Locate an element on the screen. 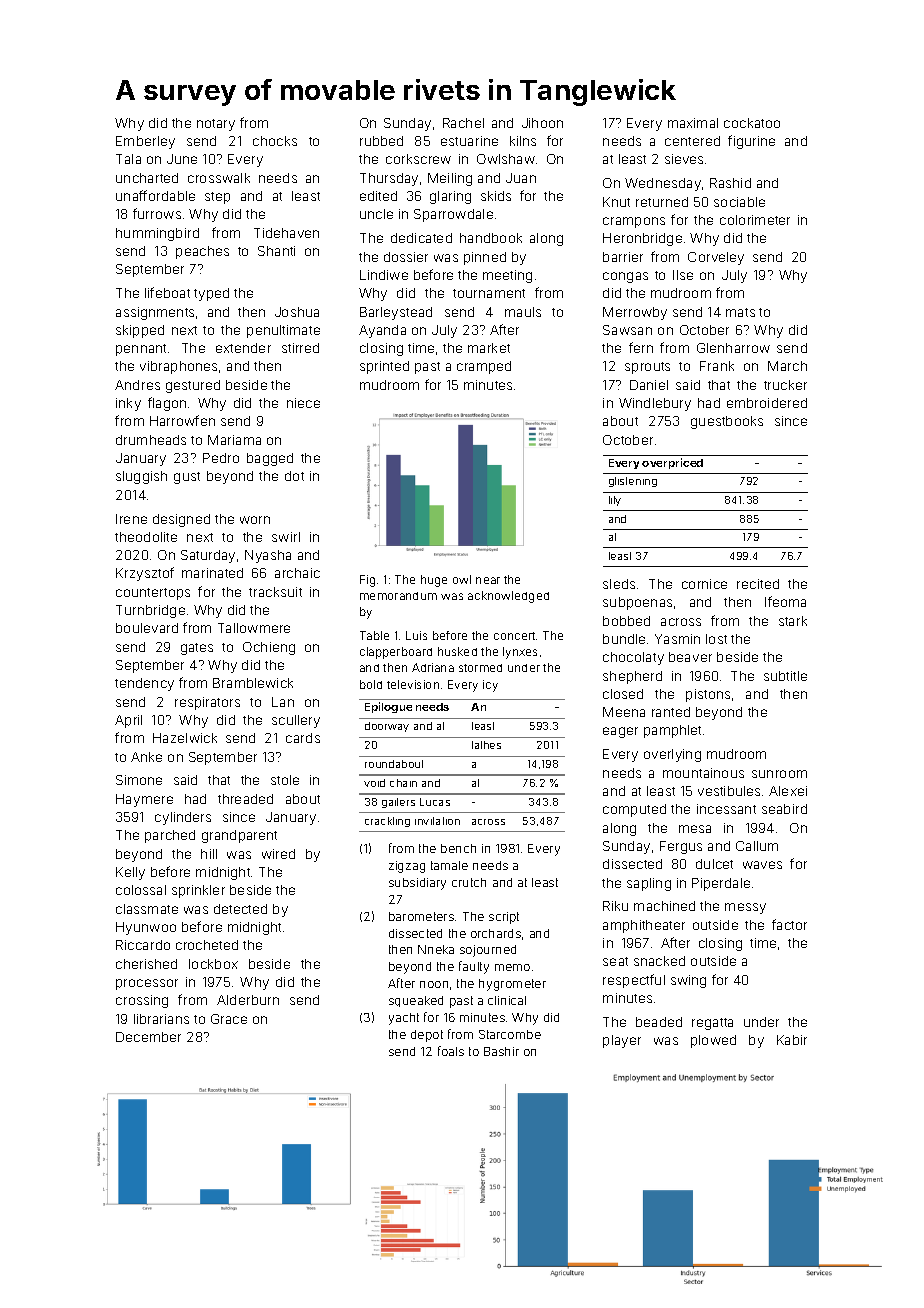 Image resolution: width=924 pixels, height=1308 pixels. plowed is located at coordinates (713, 1041).
